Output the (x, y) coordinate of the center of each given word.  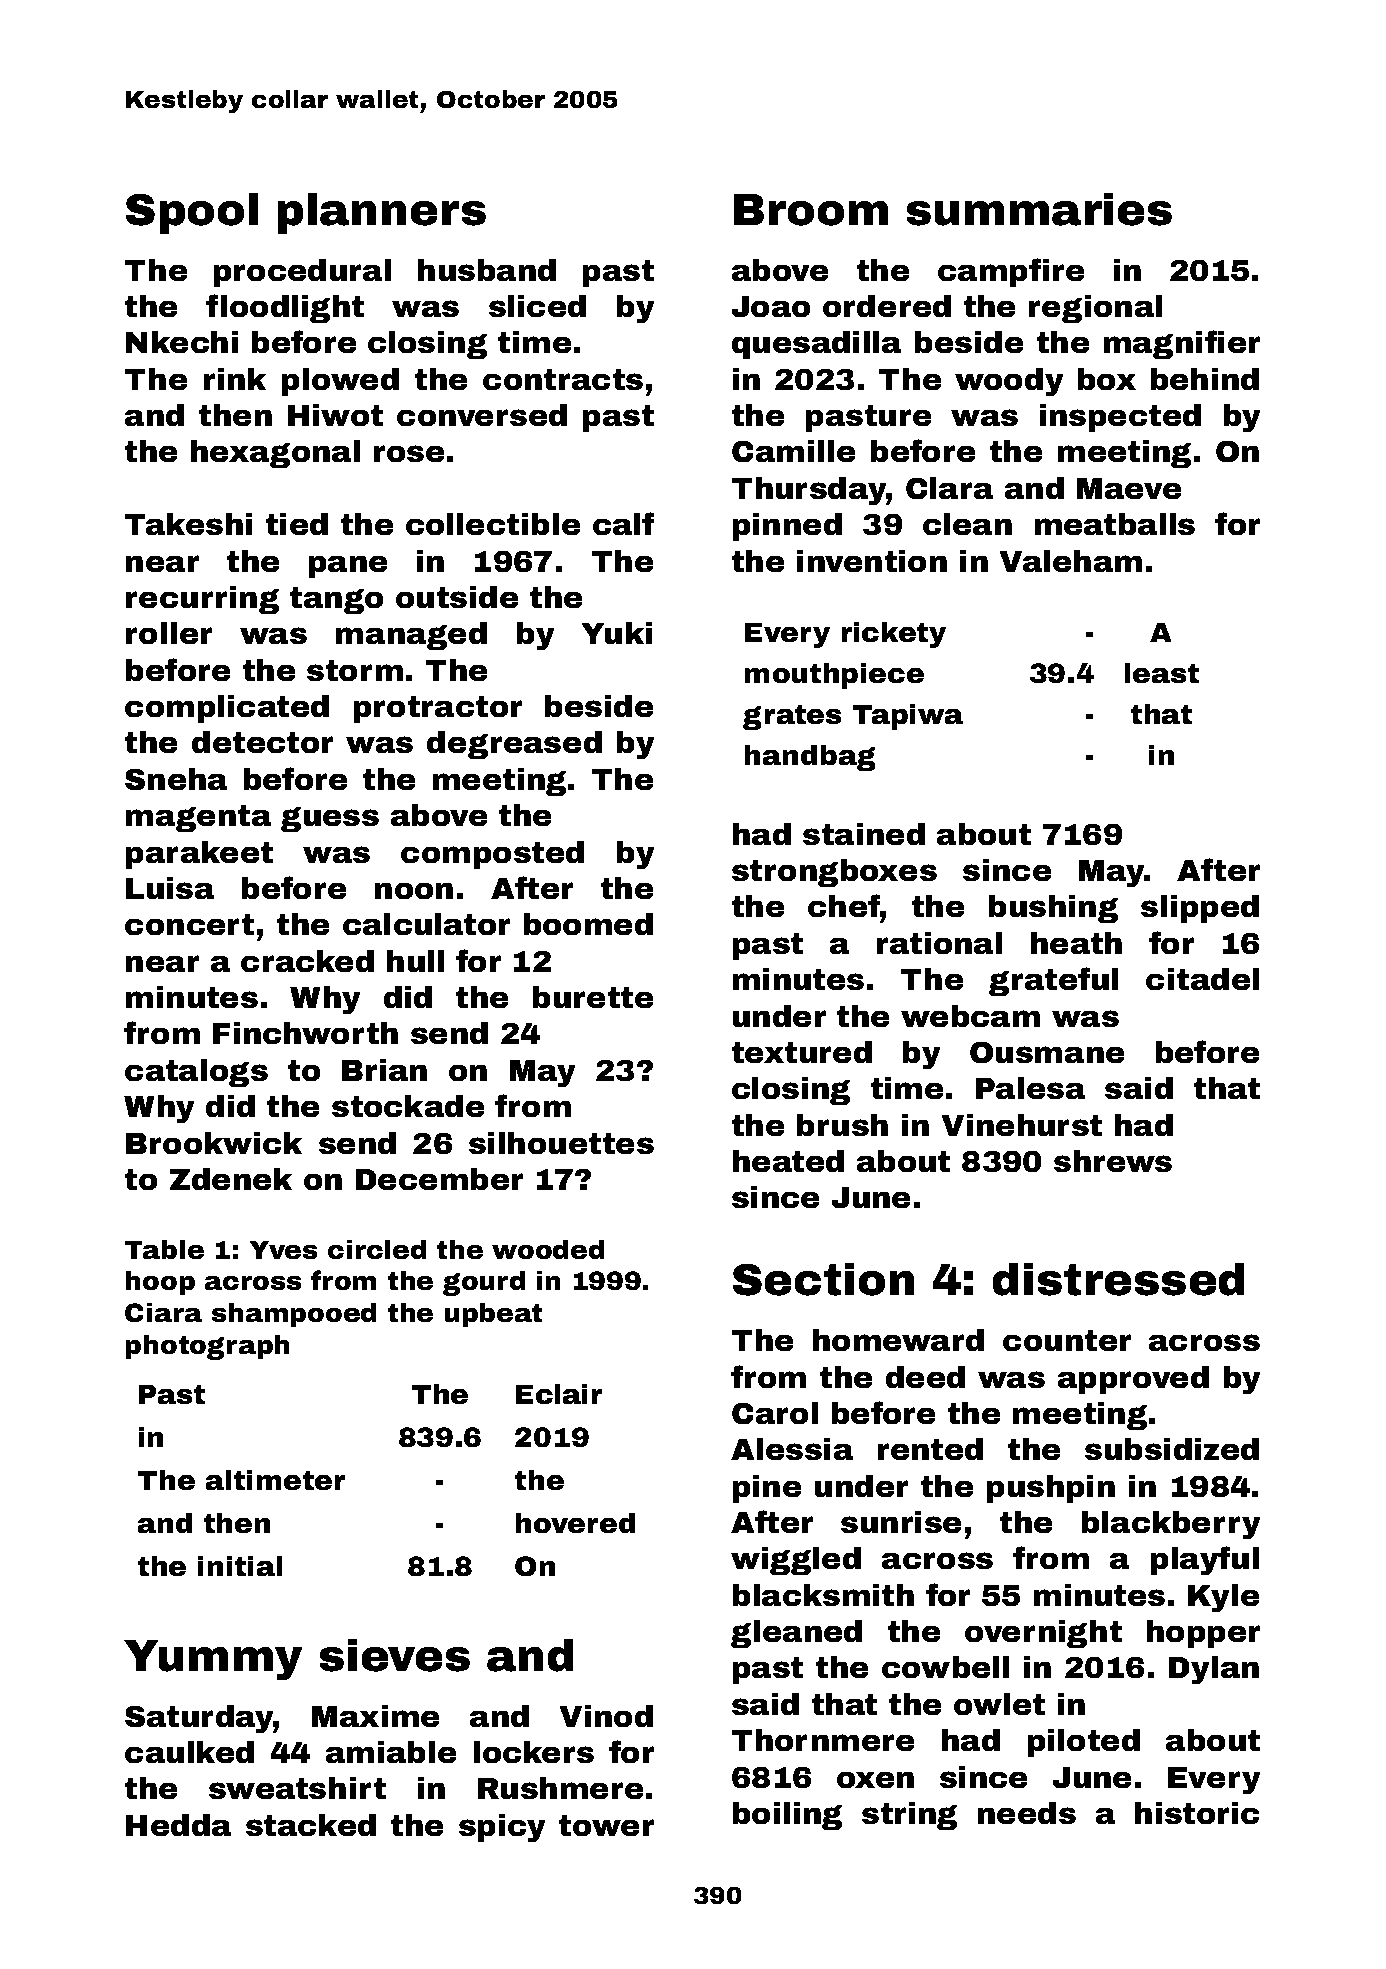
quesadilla (816, 345)
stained (864, 834)
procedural (302, 273)
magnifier (1182, 344)
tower (606, 1825)
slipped (1200, 909)
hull (415, 961)
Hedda (178, 1825)
